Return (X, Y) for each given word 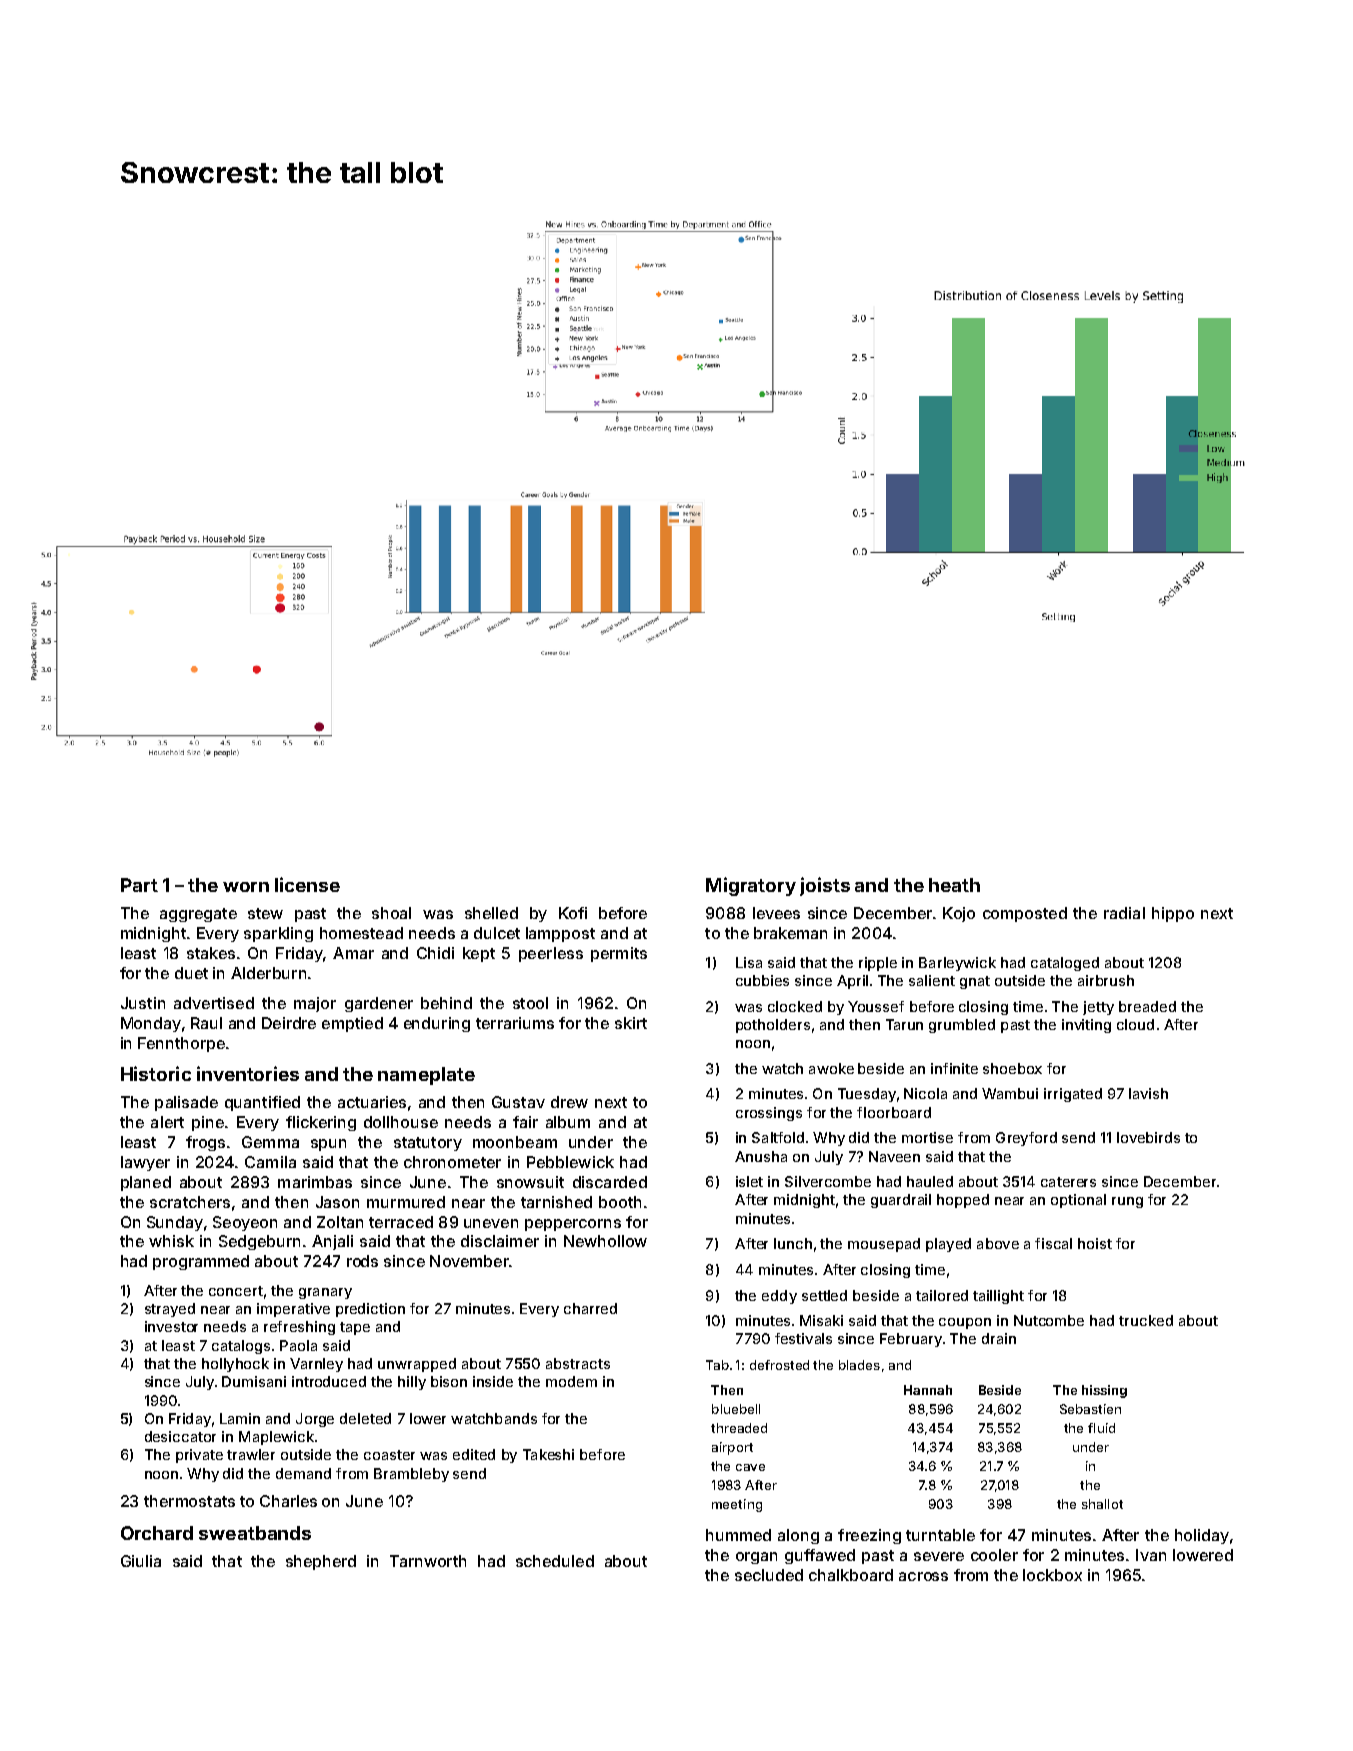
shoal (391, 913)
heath (954, 885)
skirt (631, 1023)
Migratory (751, 886)
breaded (1147, 1006)
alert (167, 1122)
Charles (288, 1501)
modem (571, 1381)
